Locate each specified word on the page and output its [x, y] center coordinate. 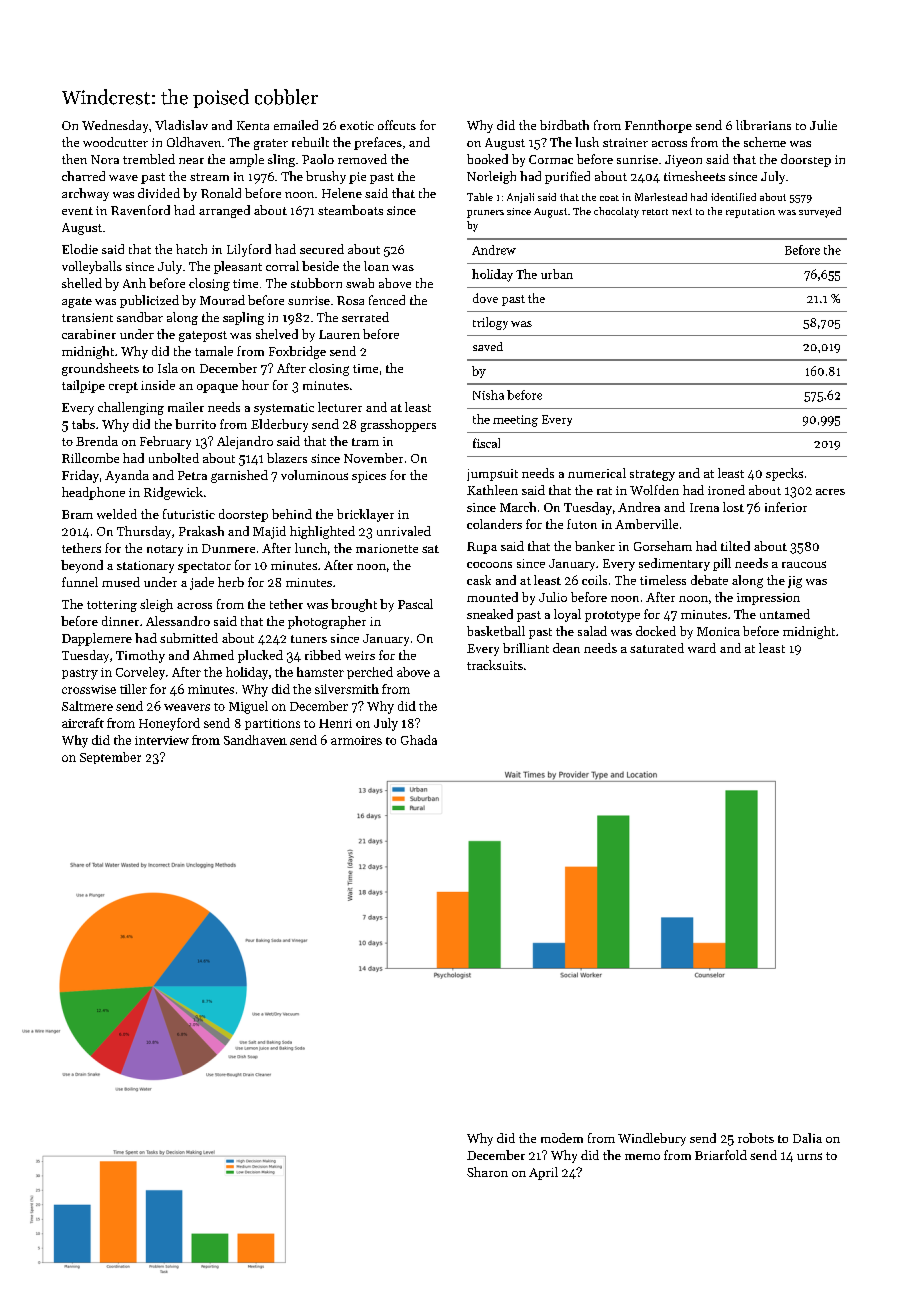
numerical [597, 473]
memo [642, 1157]
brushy [326, 177]
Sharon [487, 1172]
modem [562, 1138]
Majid [269, 532]
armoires [356, 740]
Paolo [318, 159]
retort [655, 212]
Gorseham [663, 546]
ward [702, 648]
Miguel [248, 707]
